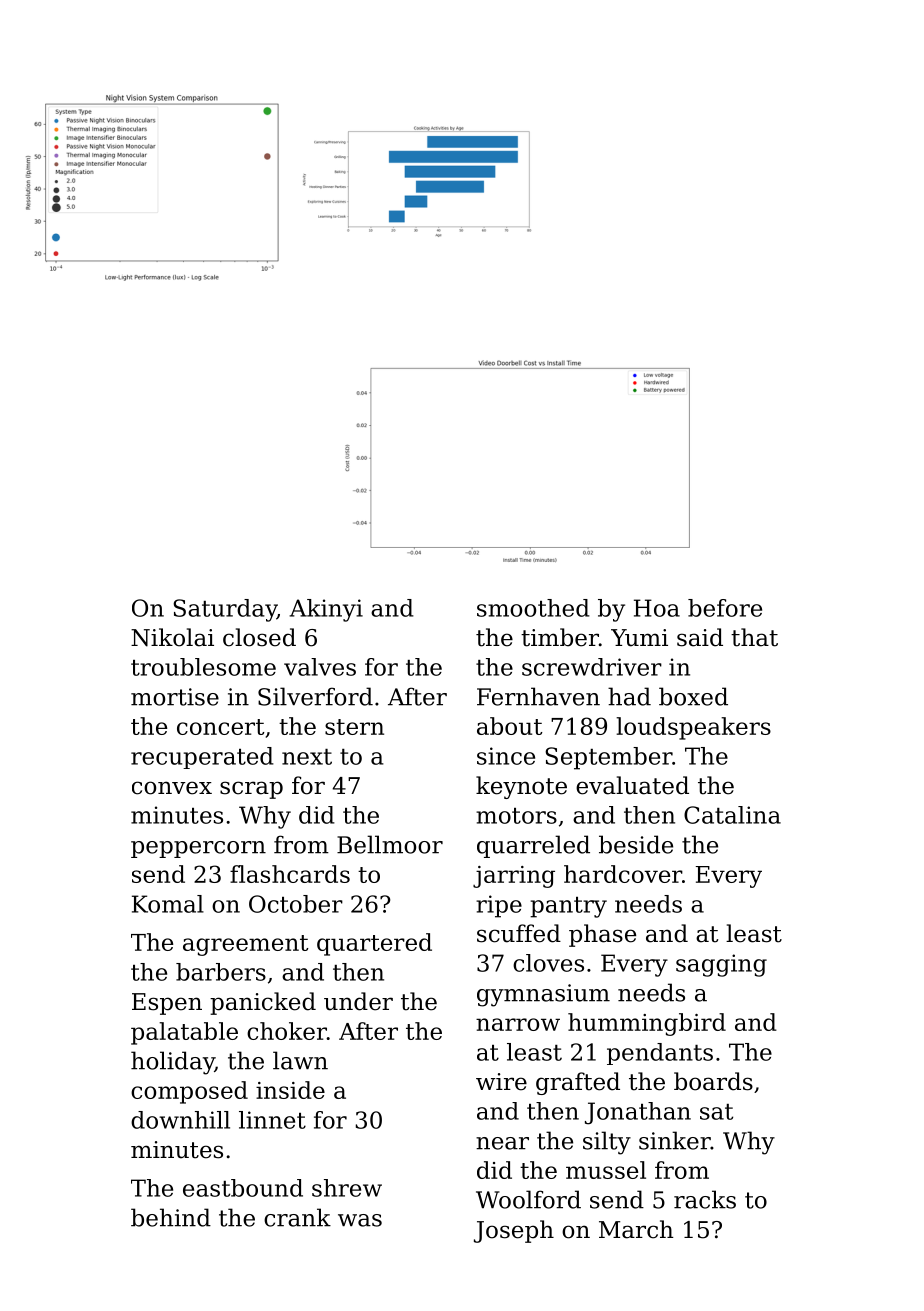 This document has width=924, height=1311. Describe the element at coordinates (180, 1120) in the document. I see `downhill` at that location.
